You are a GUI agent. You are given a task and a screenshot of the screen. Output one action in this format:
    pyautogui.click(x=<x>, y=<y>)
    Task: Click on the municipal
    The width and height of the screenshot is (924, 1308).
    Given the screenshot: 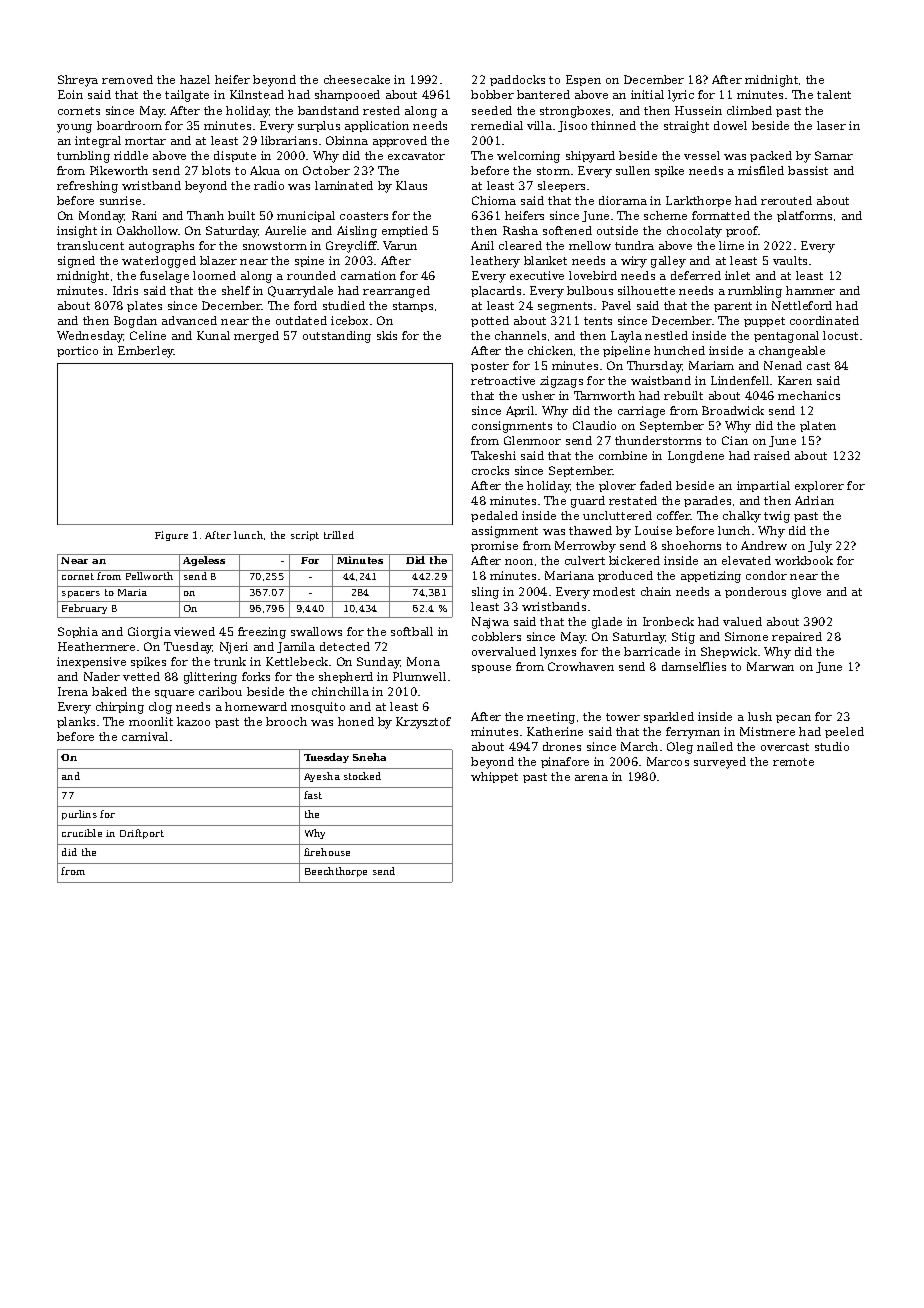 What is the action you would take?
    pyautogui.click(x=306, y=216)
